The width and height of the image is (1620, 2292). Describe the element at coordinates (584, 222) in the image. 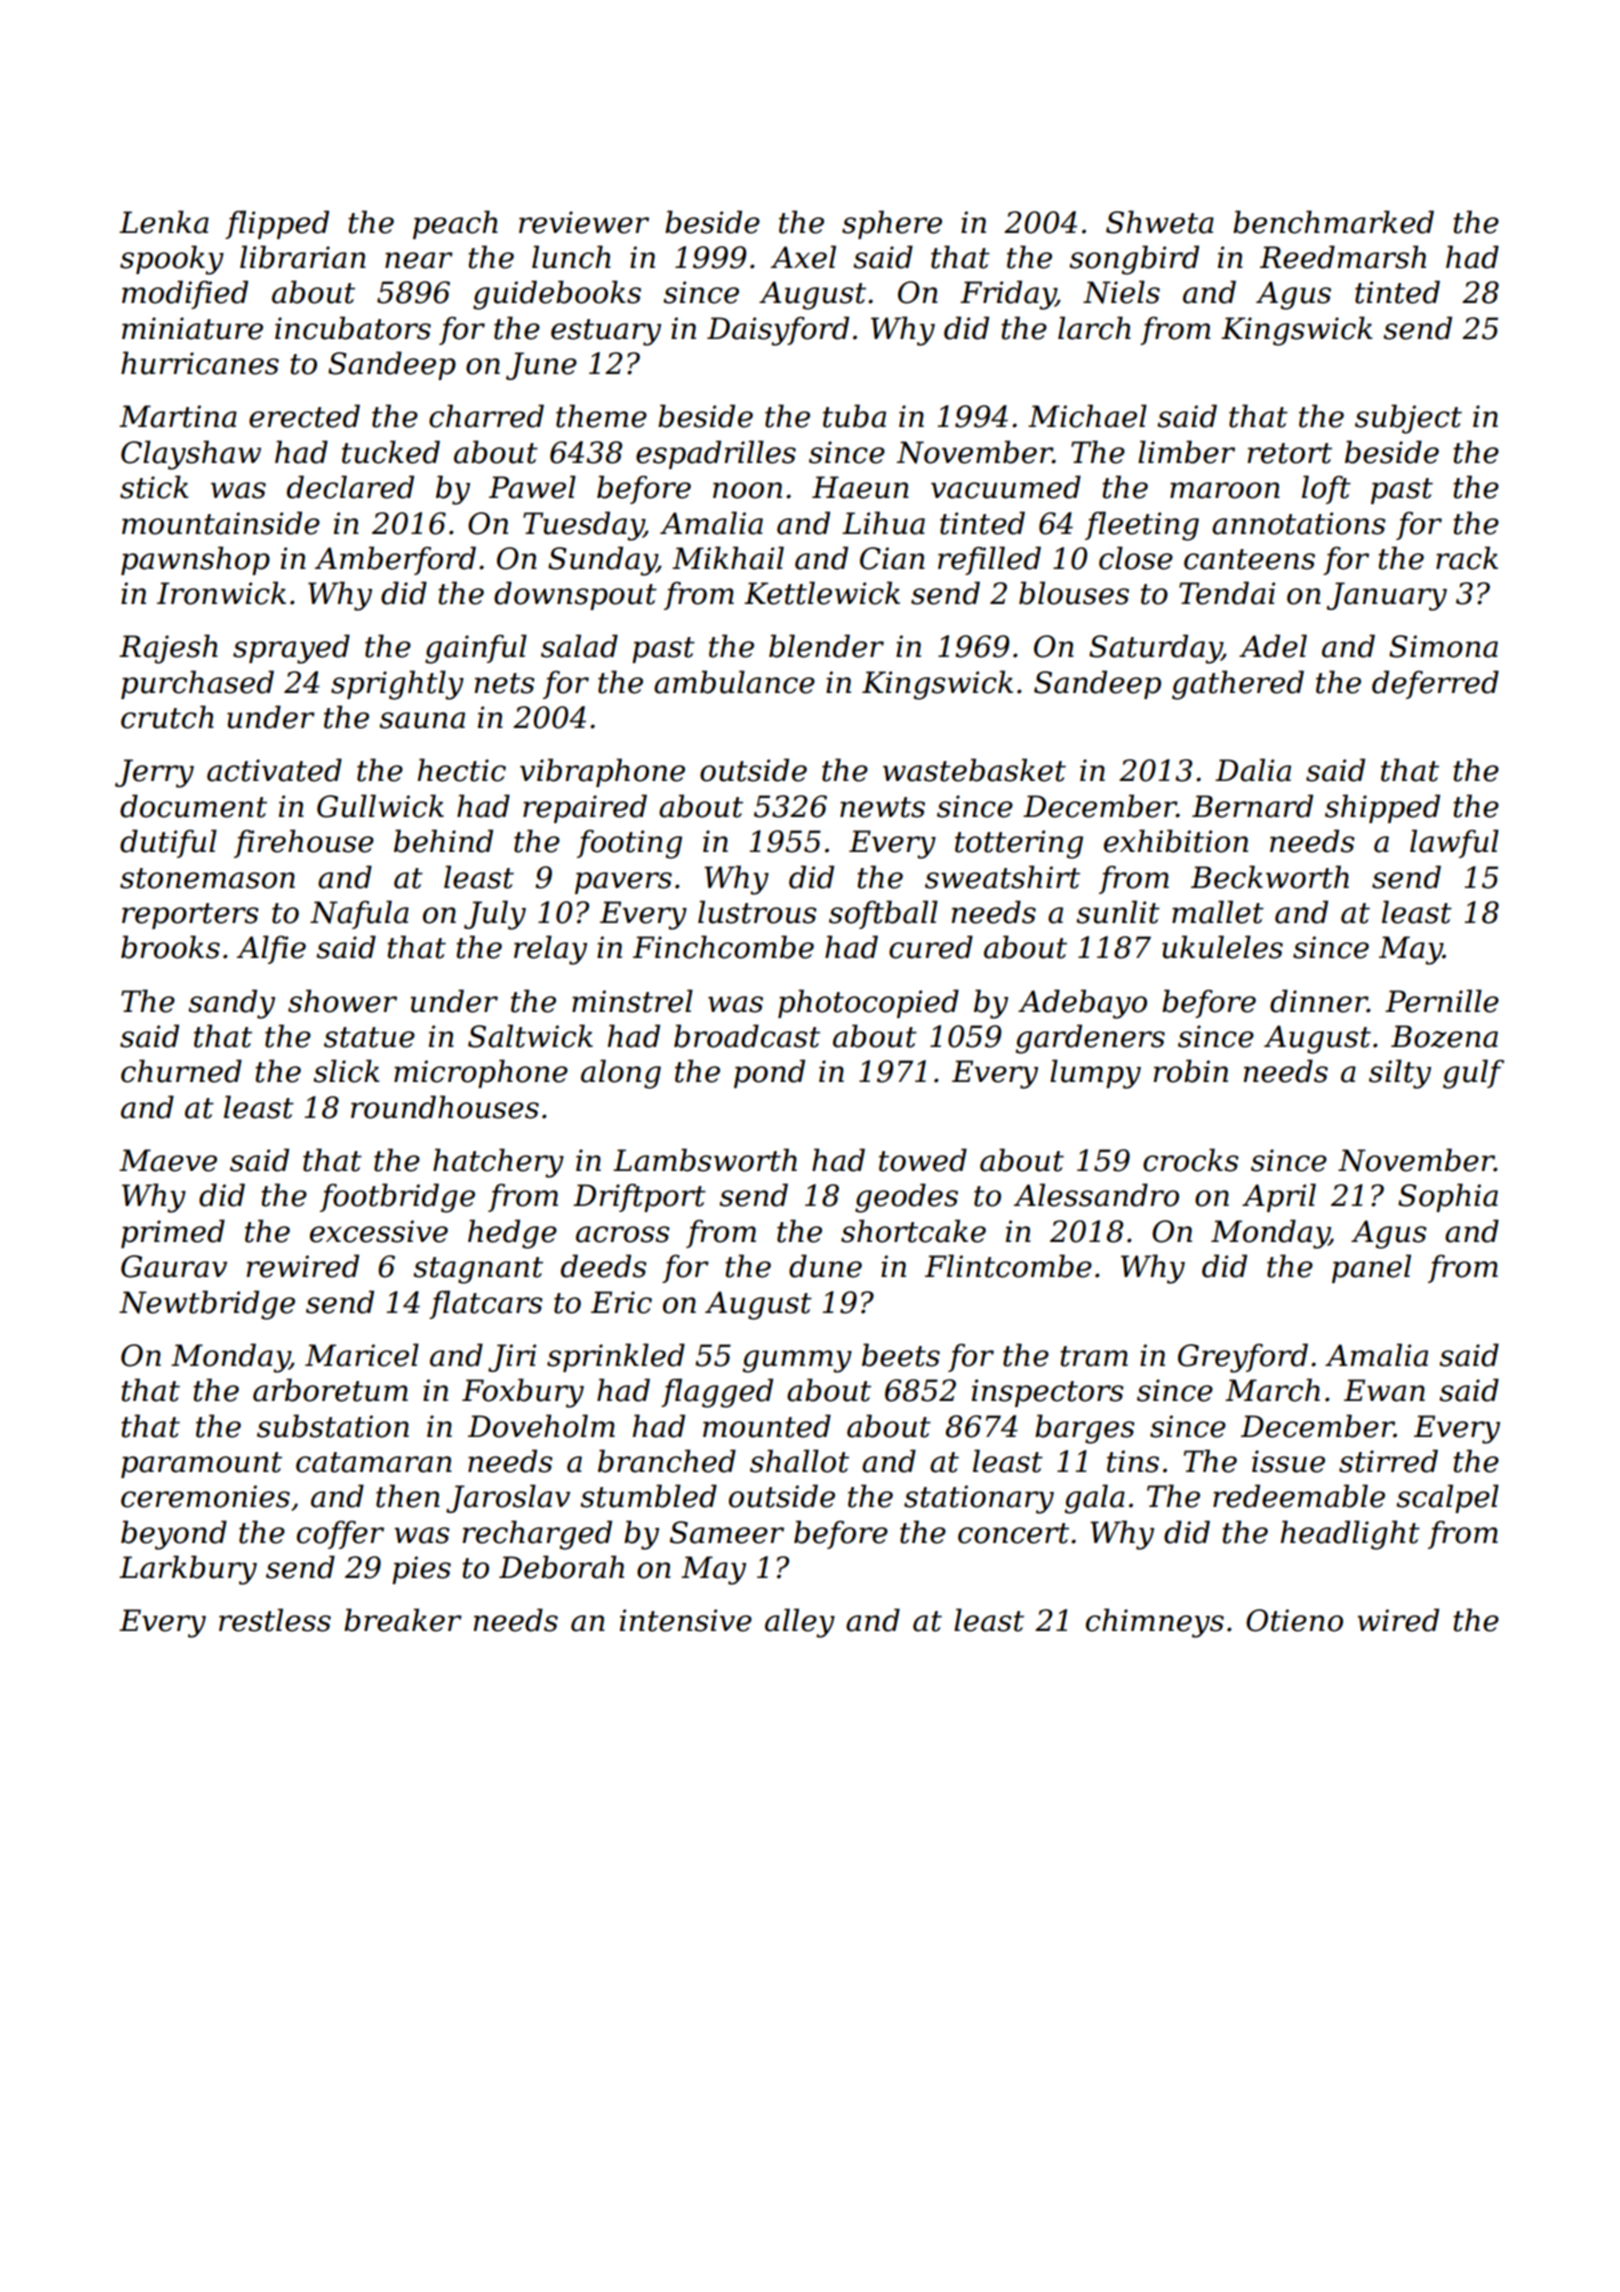

I see `reviewer` at that location.
